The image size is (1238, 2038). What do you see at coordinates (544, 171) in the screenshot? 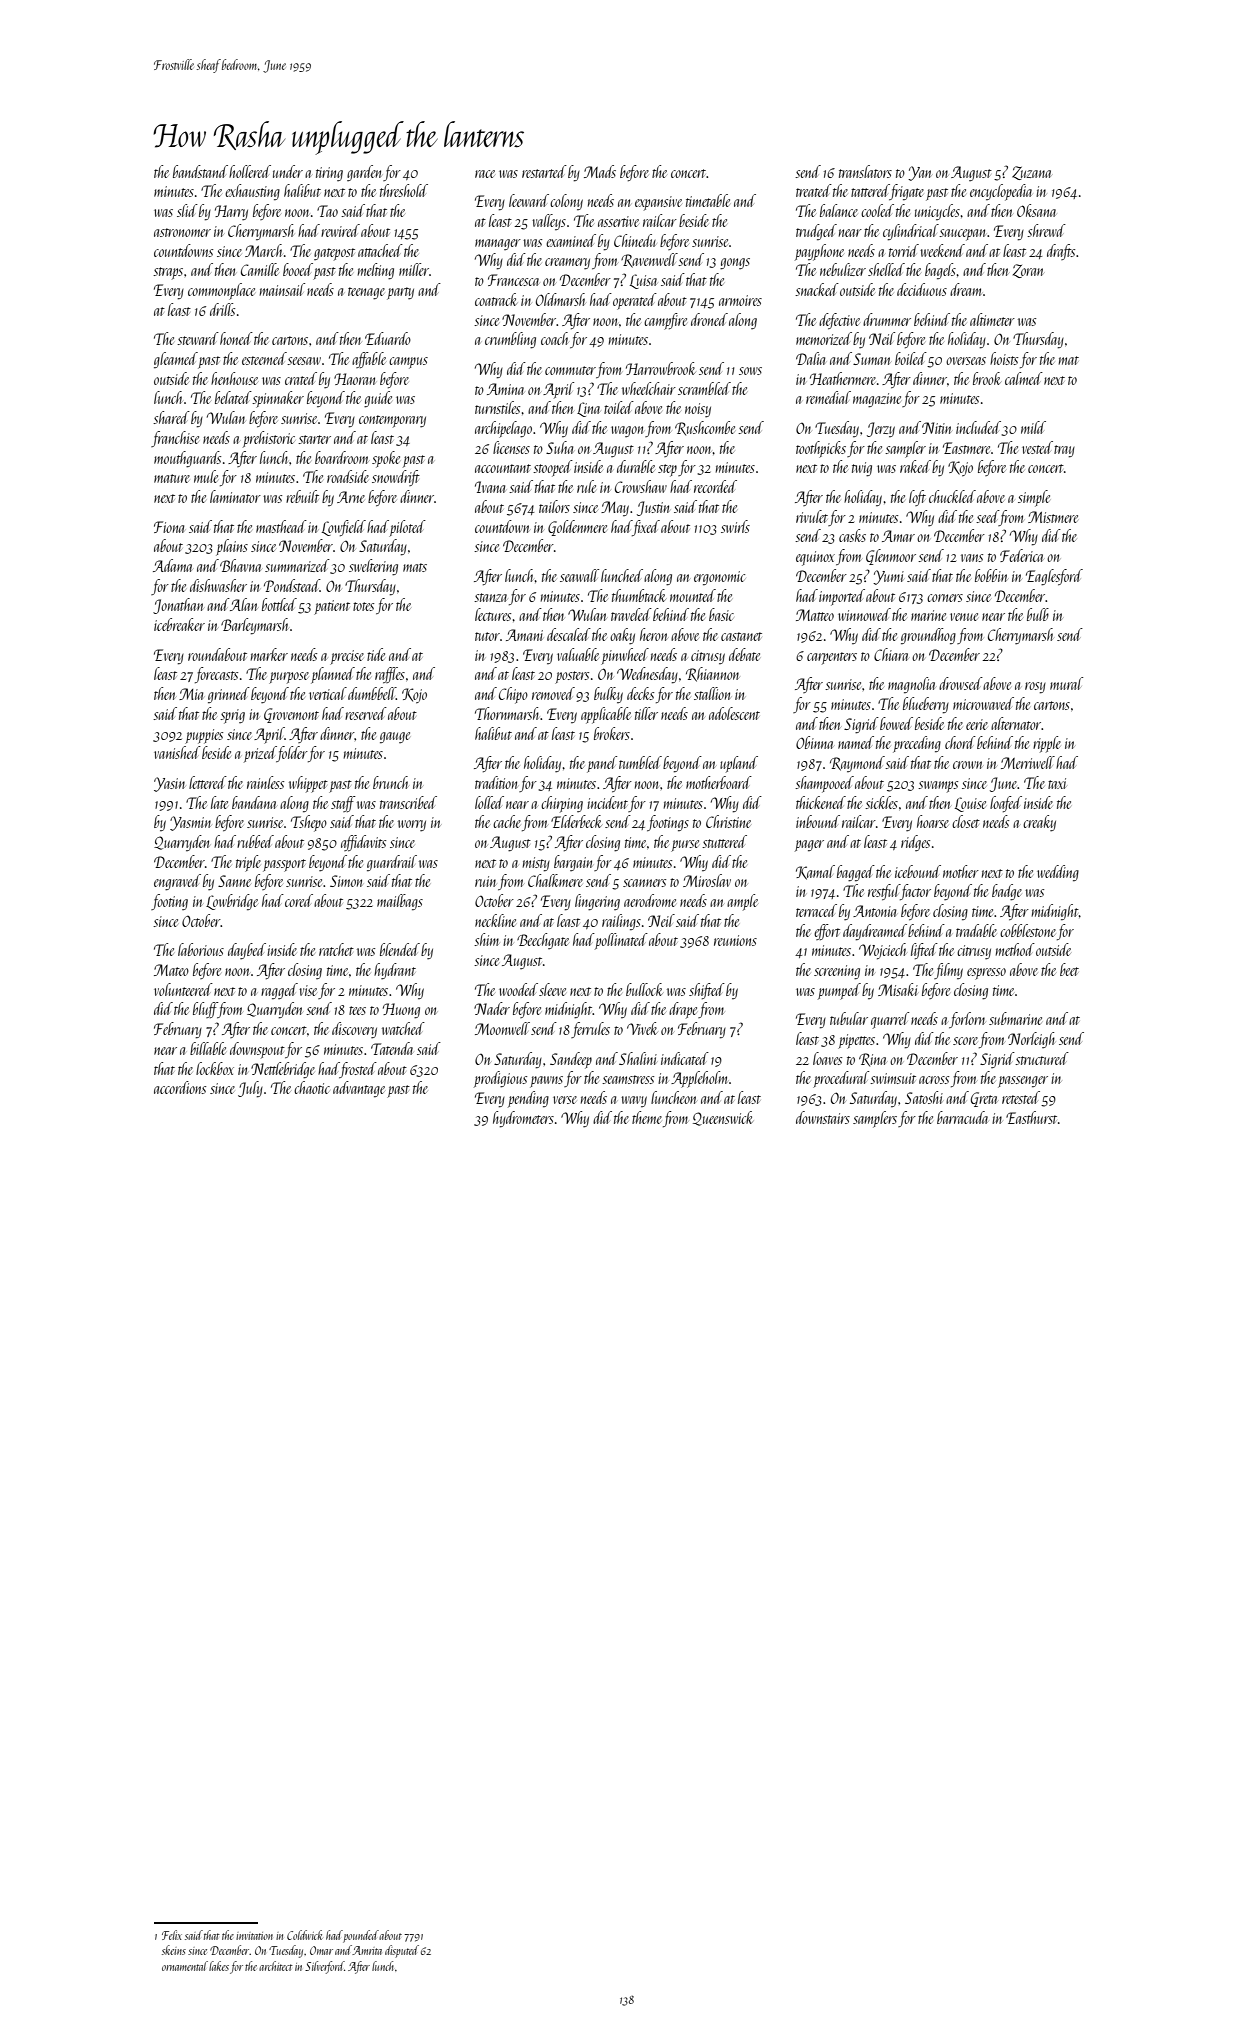
I see `restarted` at bounding box center [544, 171].
